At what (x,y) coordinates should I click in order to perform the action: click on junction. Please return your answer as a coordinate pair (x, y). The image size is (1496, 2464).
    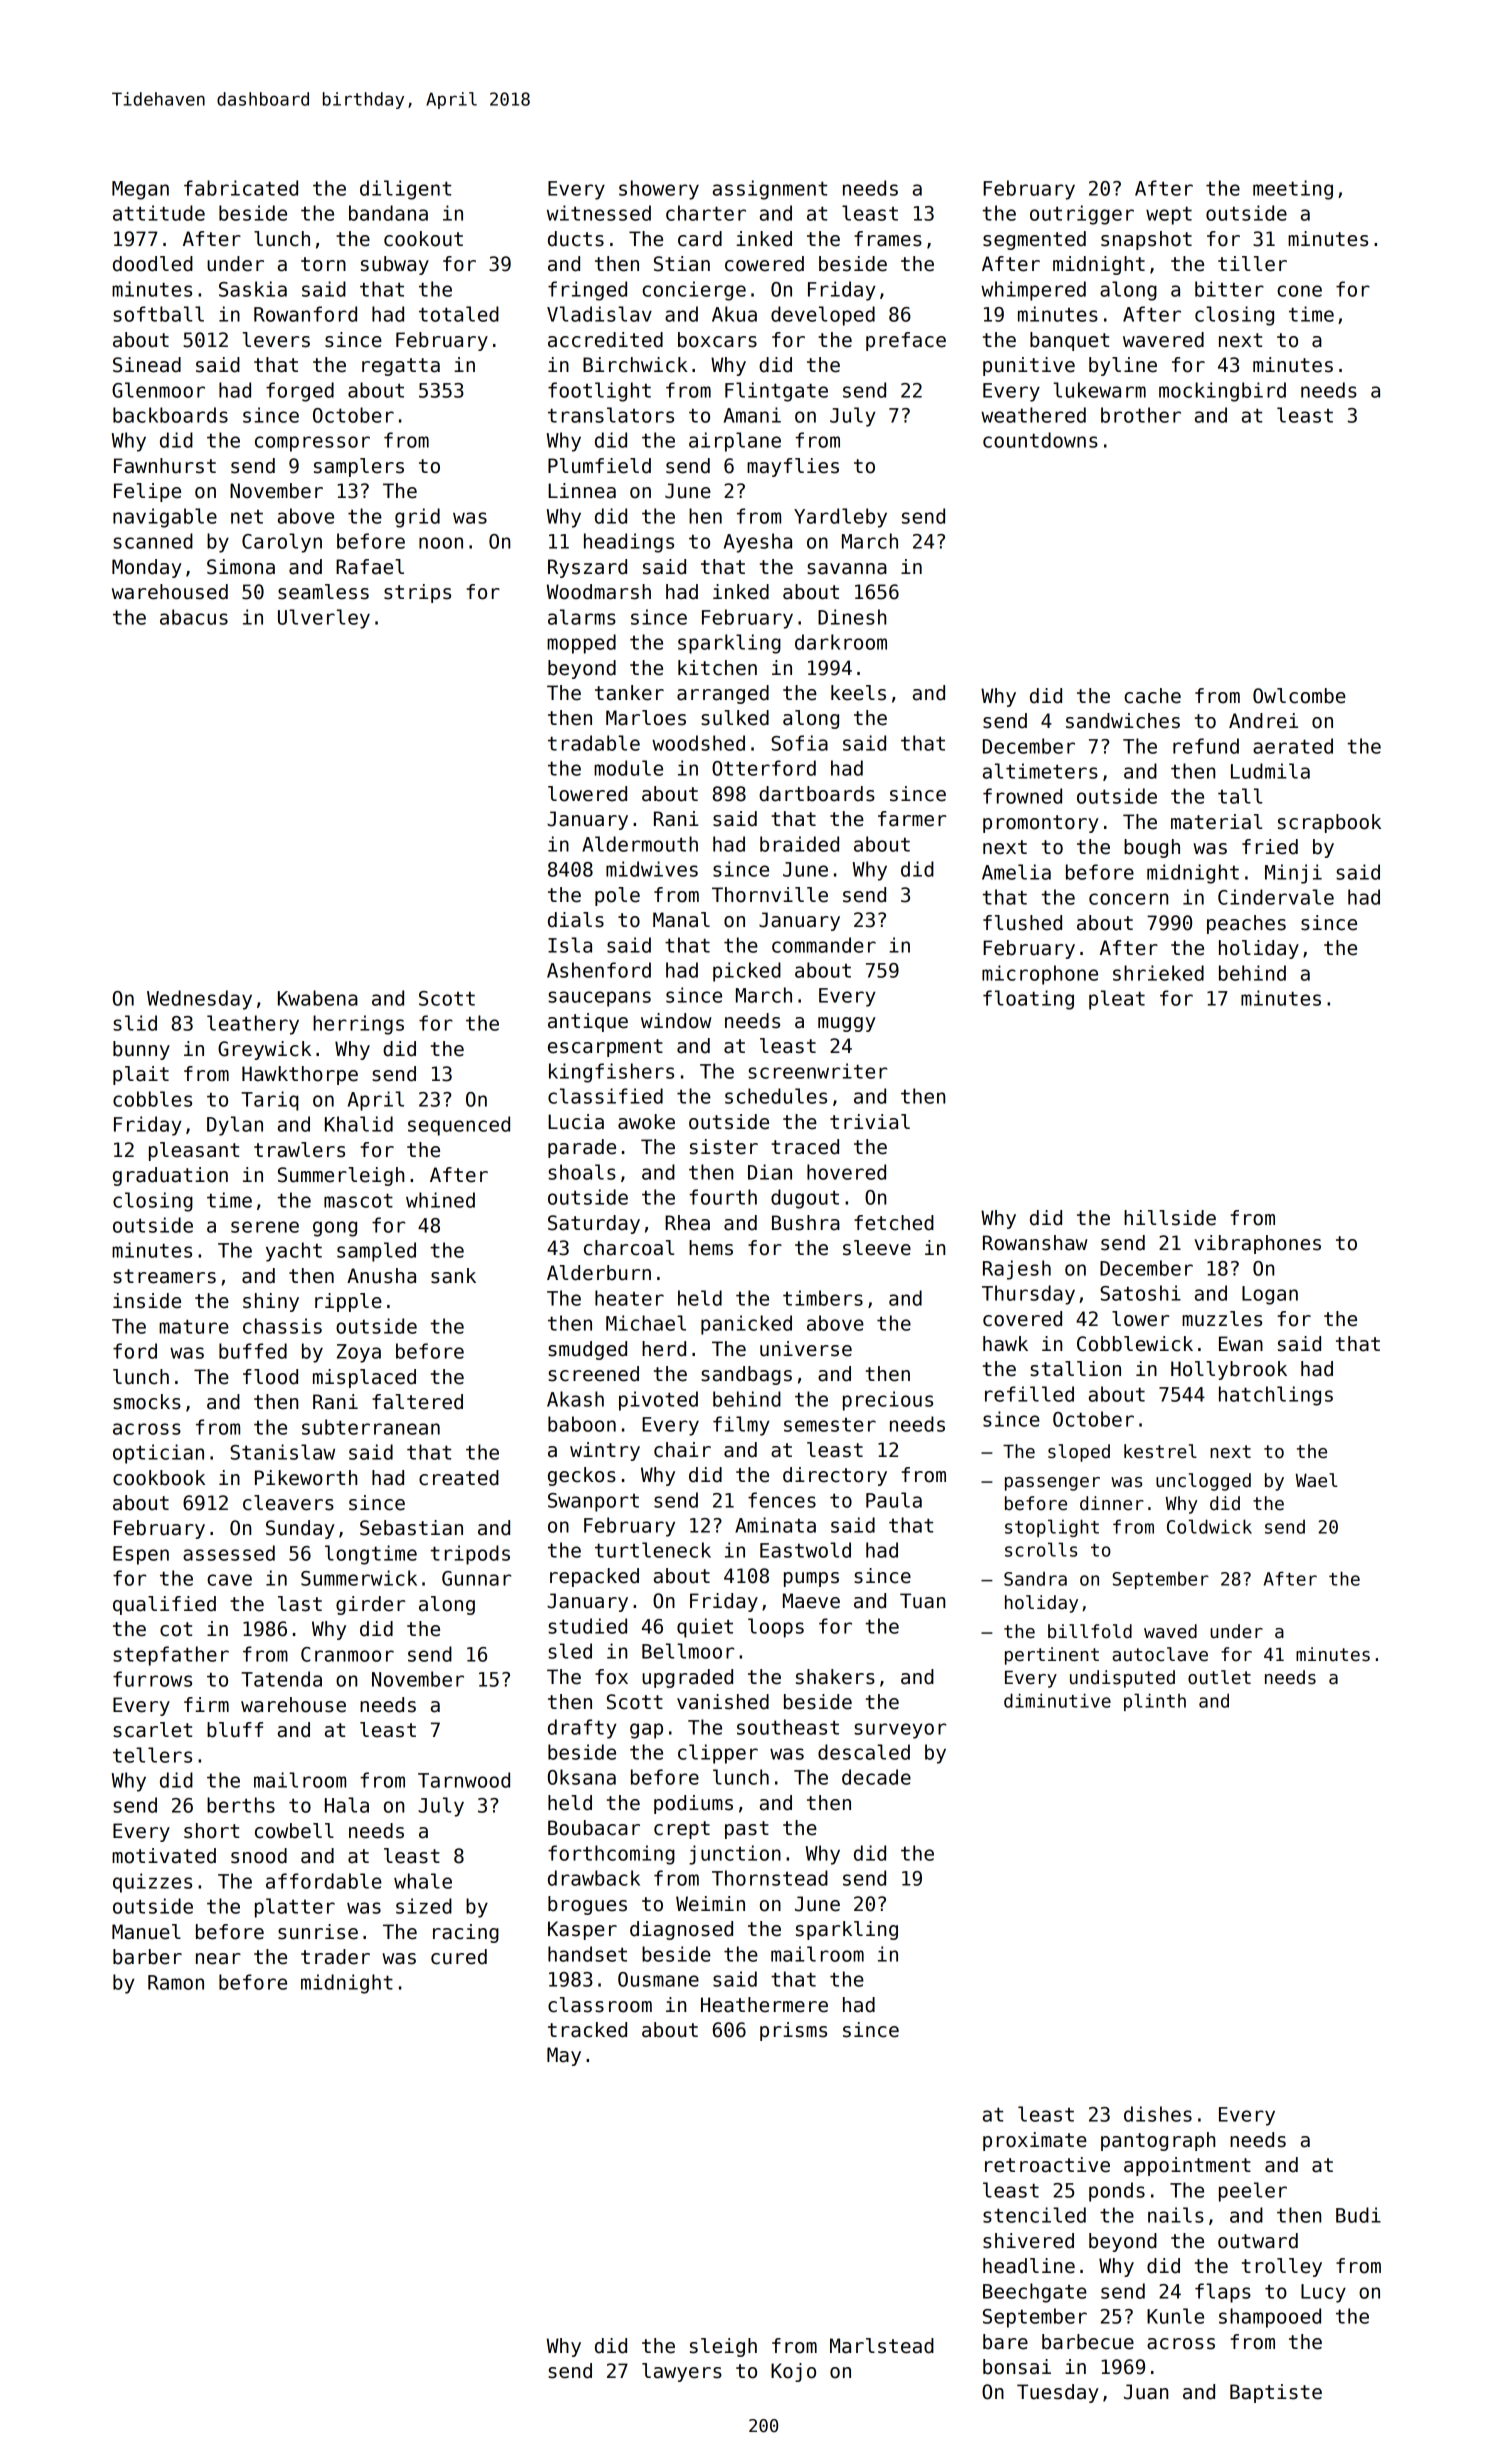
    Looking at the image, I should click on (735, 1855).
